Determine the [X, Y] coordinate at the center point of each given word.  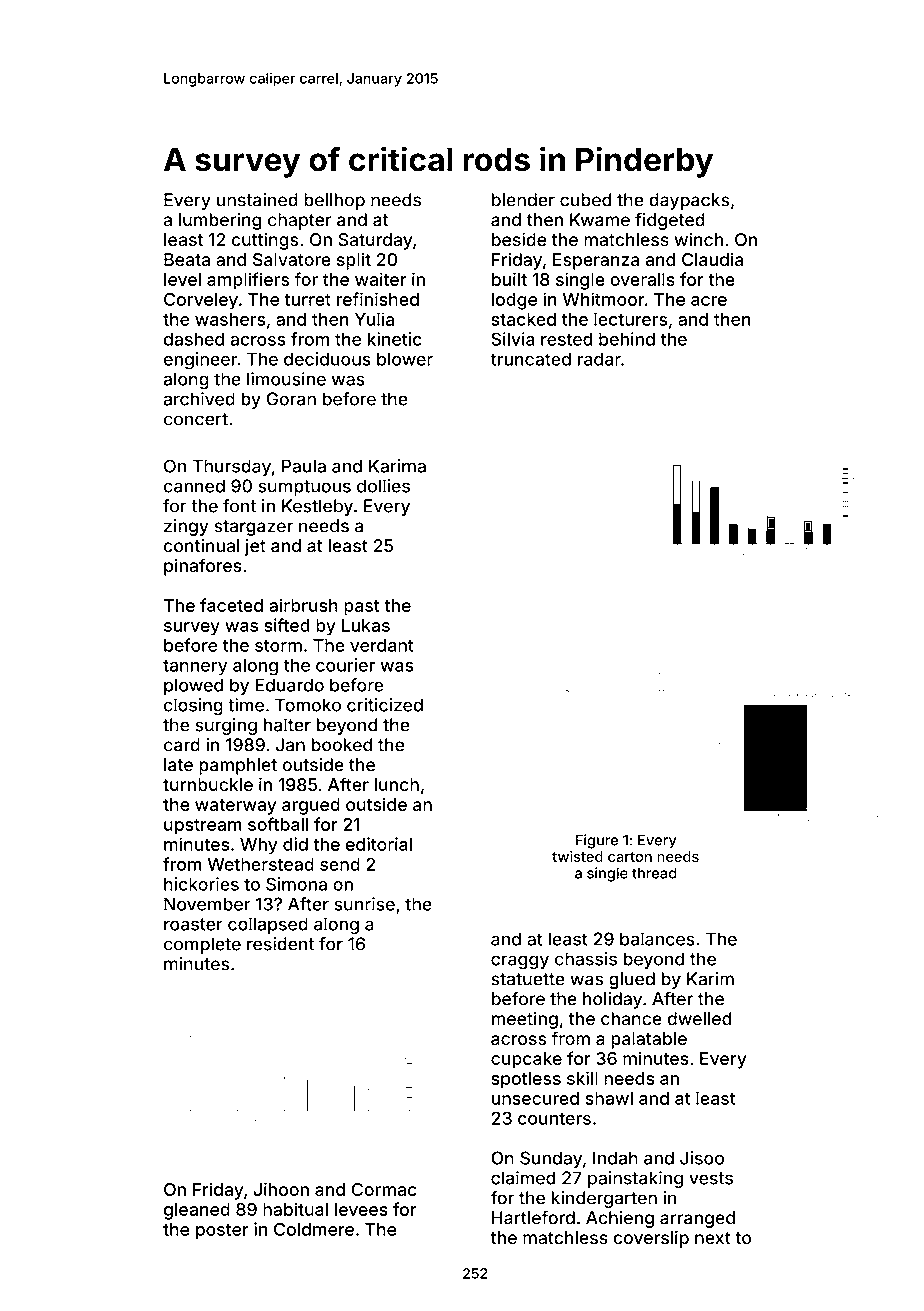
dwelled [699, 1019]
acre [709, 301]
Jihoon [281, 1189]
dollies [383, 486]
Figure [597, 841]
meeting [525, 1020]
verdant [382, 645]
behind [627, 339]
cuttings [265, 241]
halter [287, 725]
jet [255, 547]
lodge [514, 301]
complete [202, 945]
